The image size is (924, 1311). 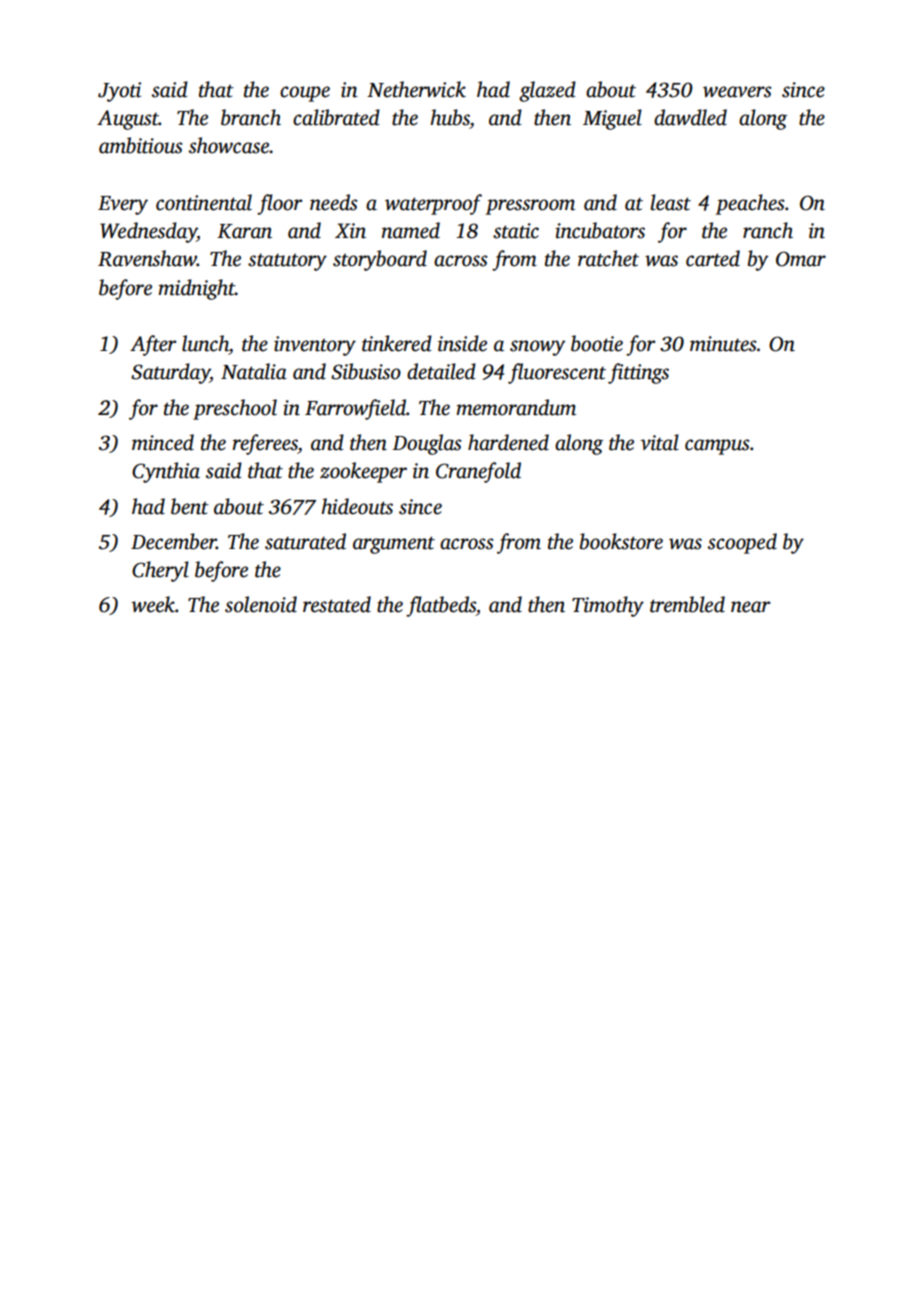 I want to click on midnight, so click(x=196, y=289).
